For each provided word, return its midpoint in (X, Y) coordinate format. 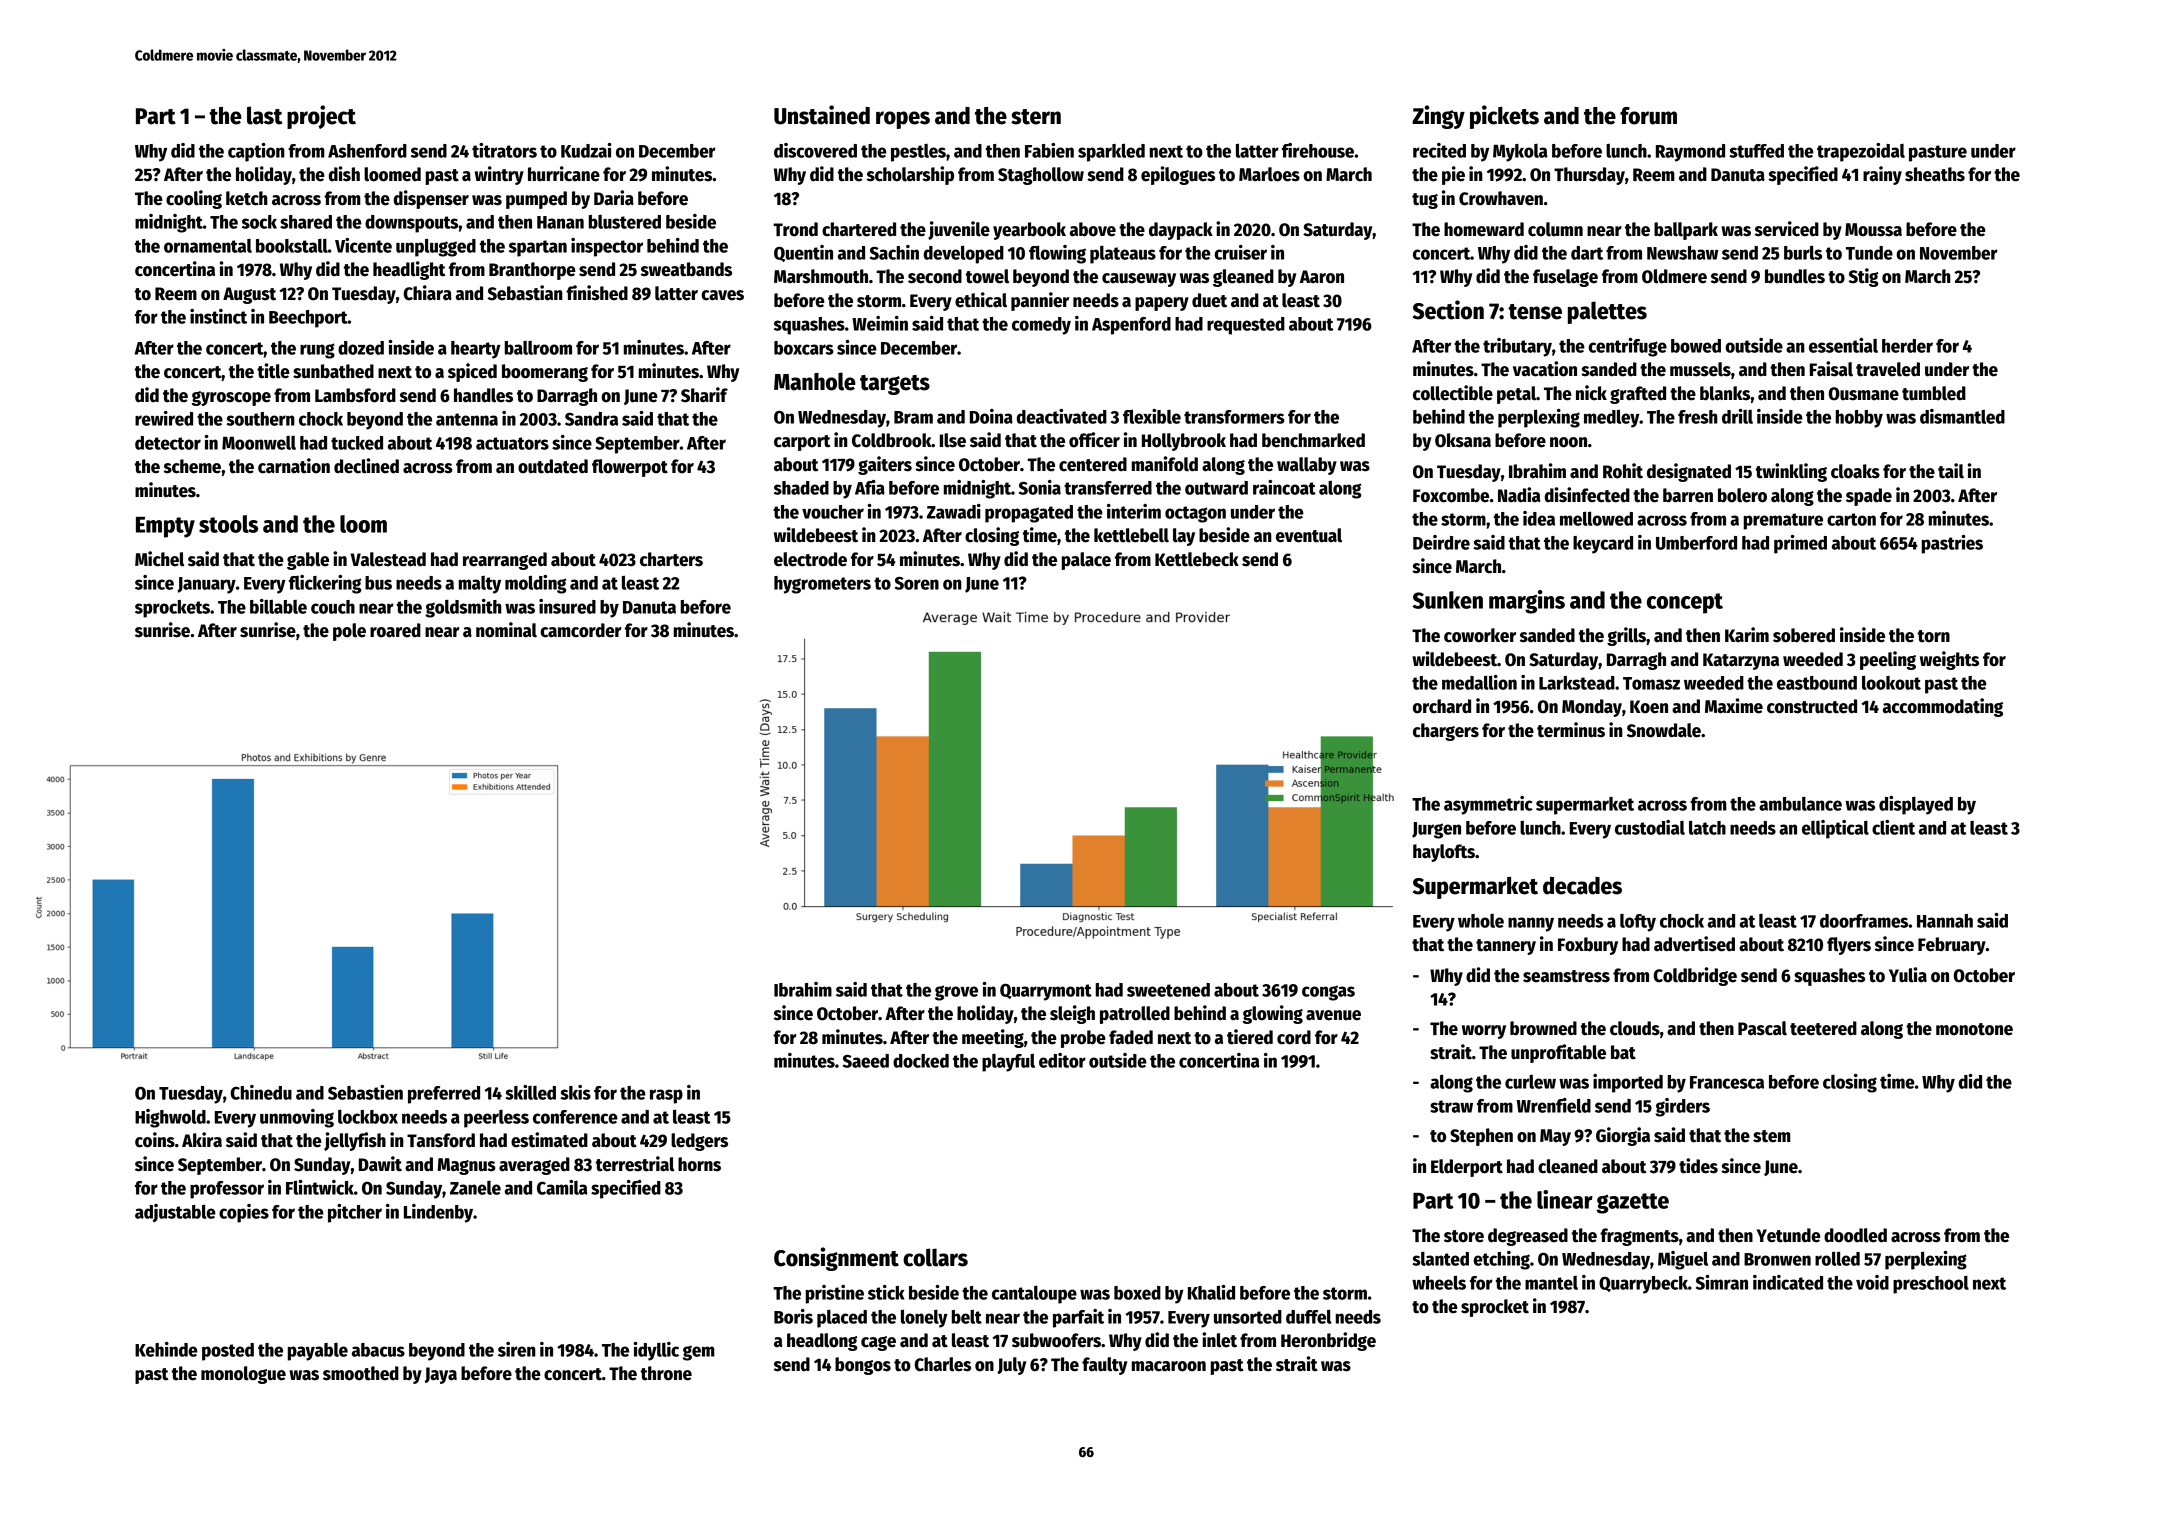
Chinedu (261, 1092)
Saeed (866, 1061)
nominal (506, 630)
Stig (1863, 277)
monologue (243, 1375)
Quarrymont (1046, 992)
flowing (1057, 254)
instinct (218, 316)
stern (1036, 117)
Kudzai (586, 150)
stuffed (1756, 151)
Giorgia (1623, 1136)
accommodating (1943, 707)
